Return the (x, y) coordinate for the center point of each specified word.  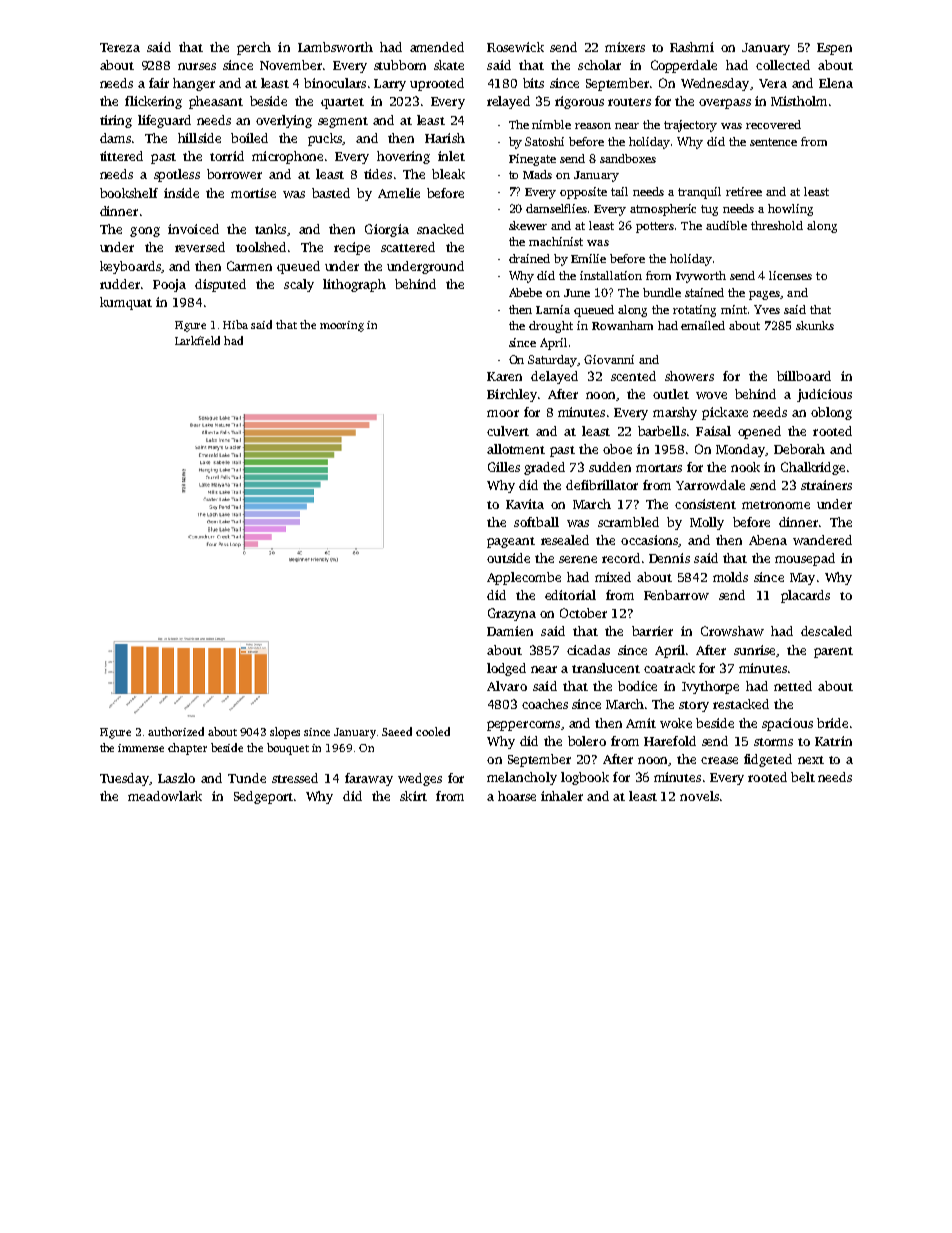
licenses (790, 275)
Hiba (235, 324)
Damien (510, 631)
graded (544, 468)
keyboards (130, 267)
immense (141, 748)
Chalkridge (813, 468)
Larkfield (197, 340)
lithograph (354, 285)
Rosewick (515, 47)
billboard (804, 376)
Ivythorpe (710, 687)
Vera (773, 83)
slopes (285, 733)
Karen (504, 376)
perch (254, 48)
